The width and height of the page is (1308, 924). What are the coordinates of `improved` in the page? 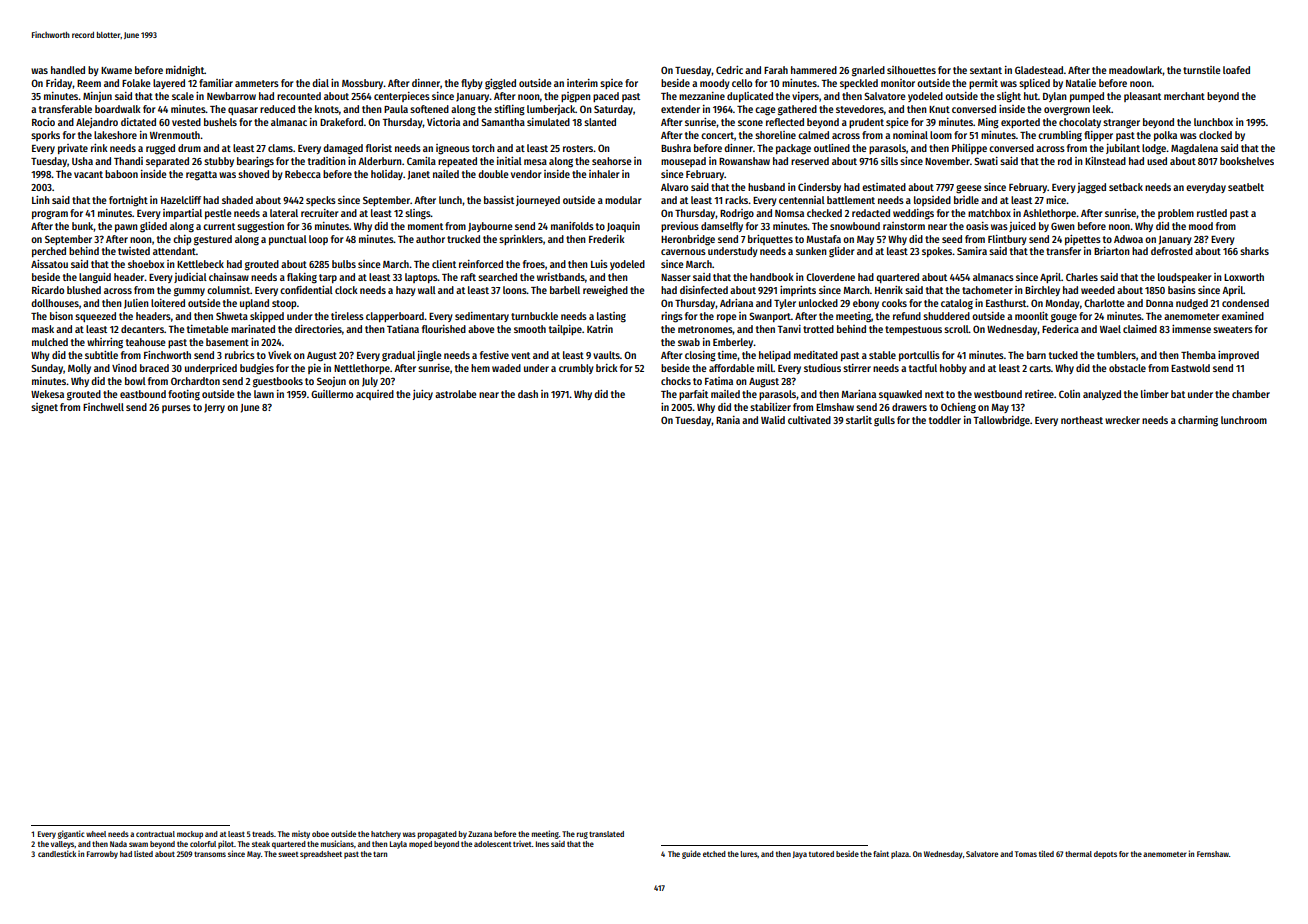 It's located at (1238, 356).
